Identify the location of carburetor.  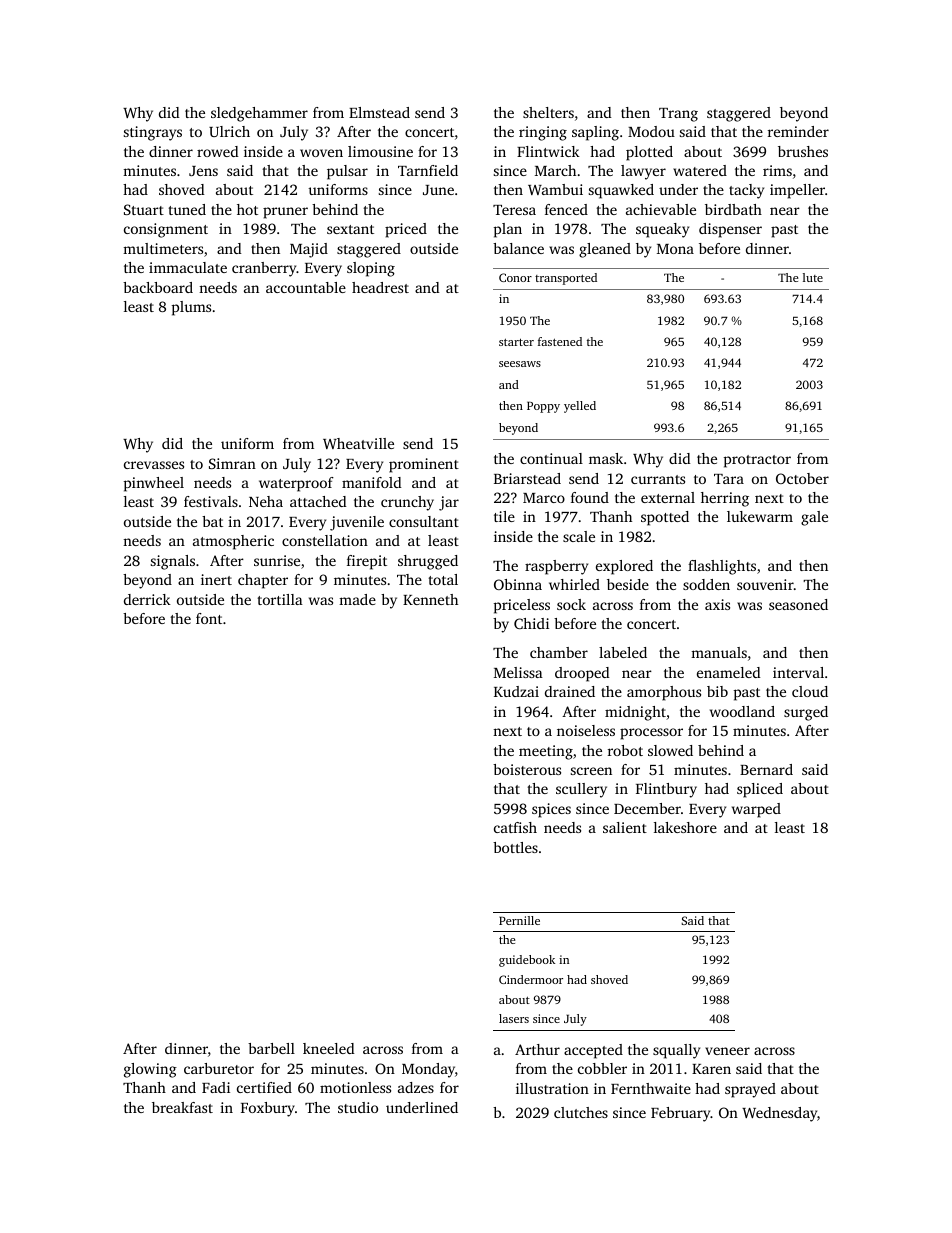
(219, 1068).
